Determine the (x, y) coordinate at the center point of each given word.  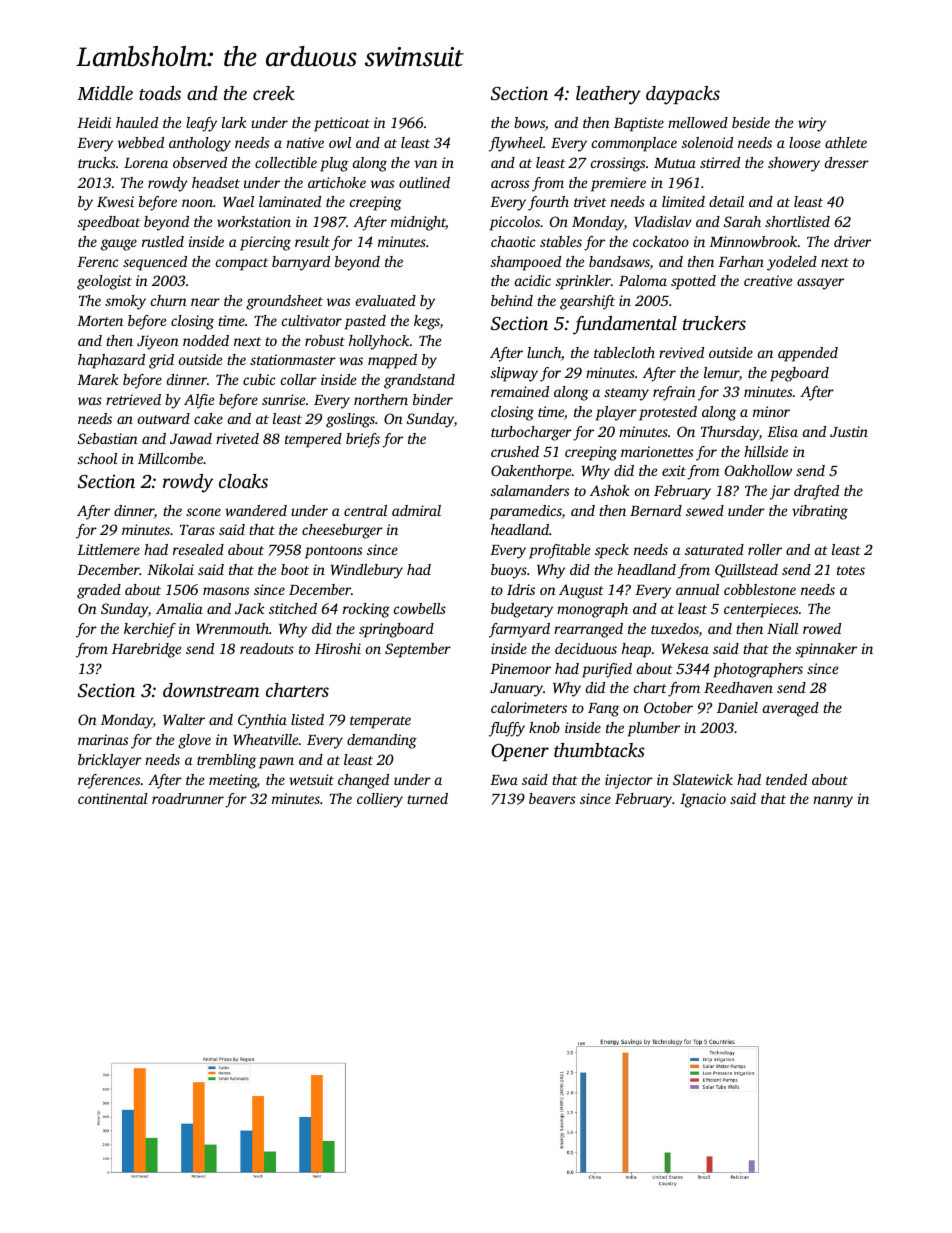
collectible (286, 162)
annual (697, 589)
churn (169, 300)
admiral (416, 510)
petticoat (342, 124)
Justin (849, 431)
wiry (812, 124)
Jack (250, 608)
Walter (184, 719)
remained (520, 391)
